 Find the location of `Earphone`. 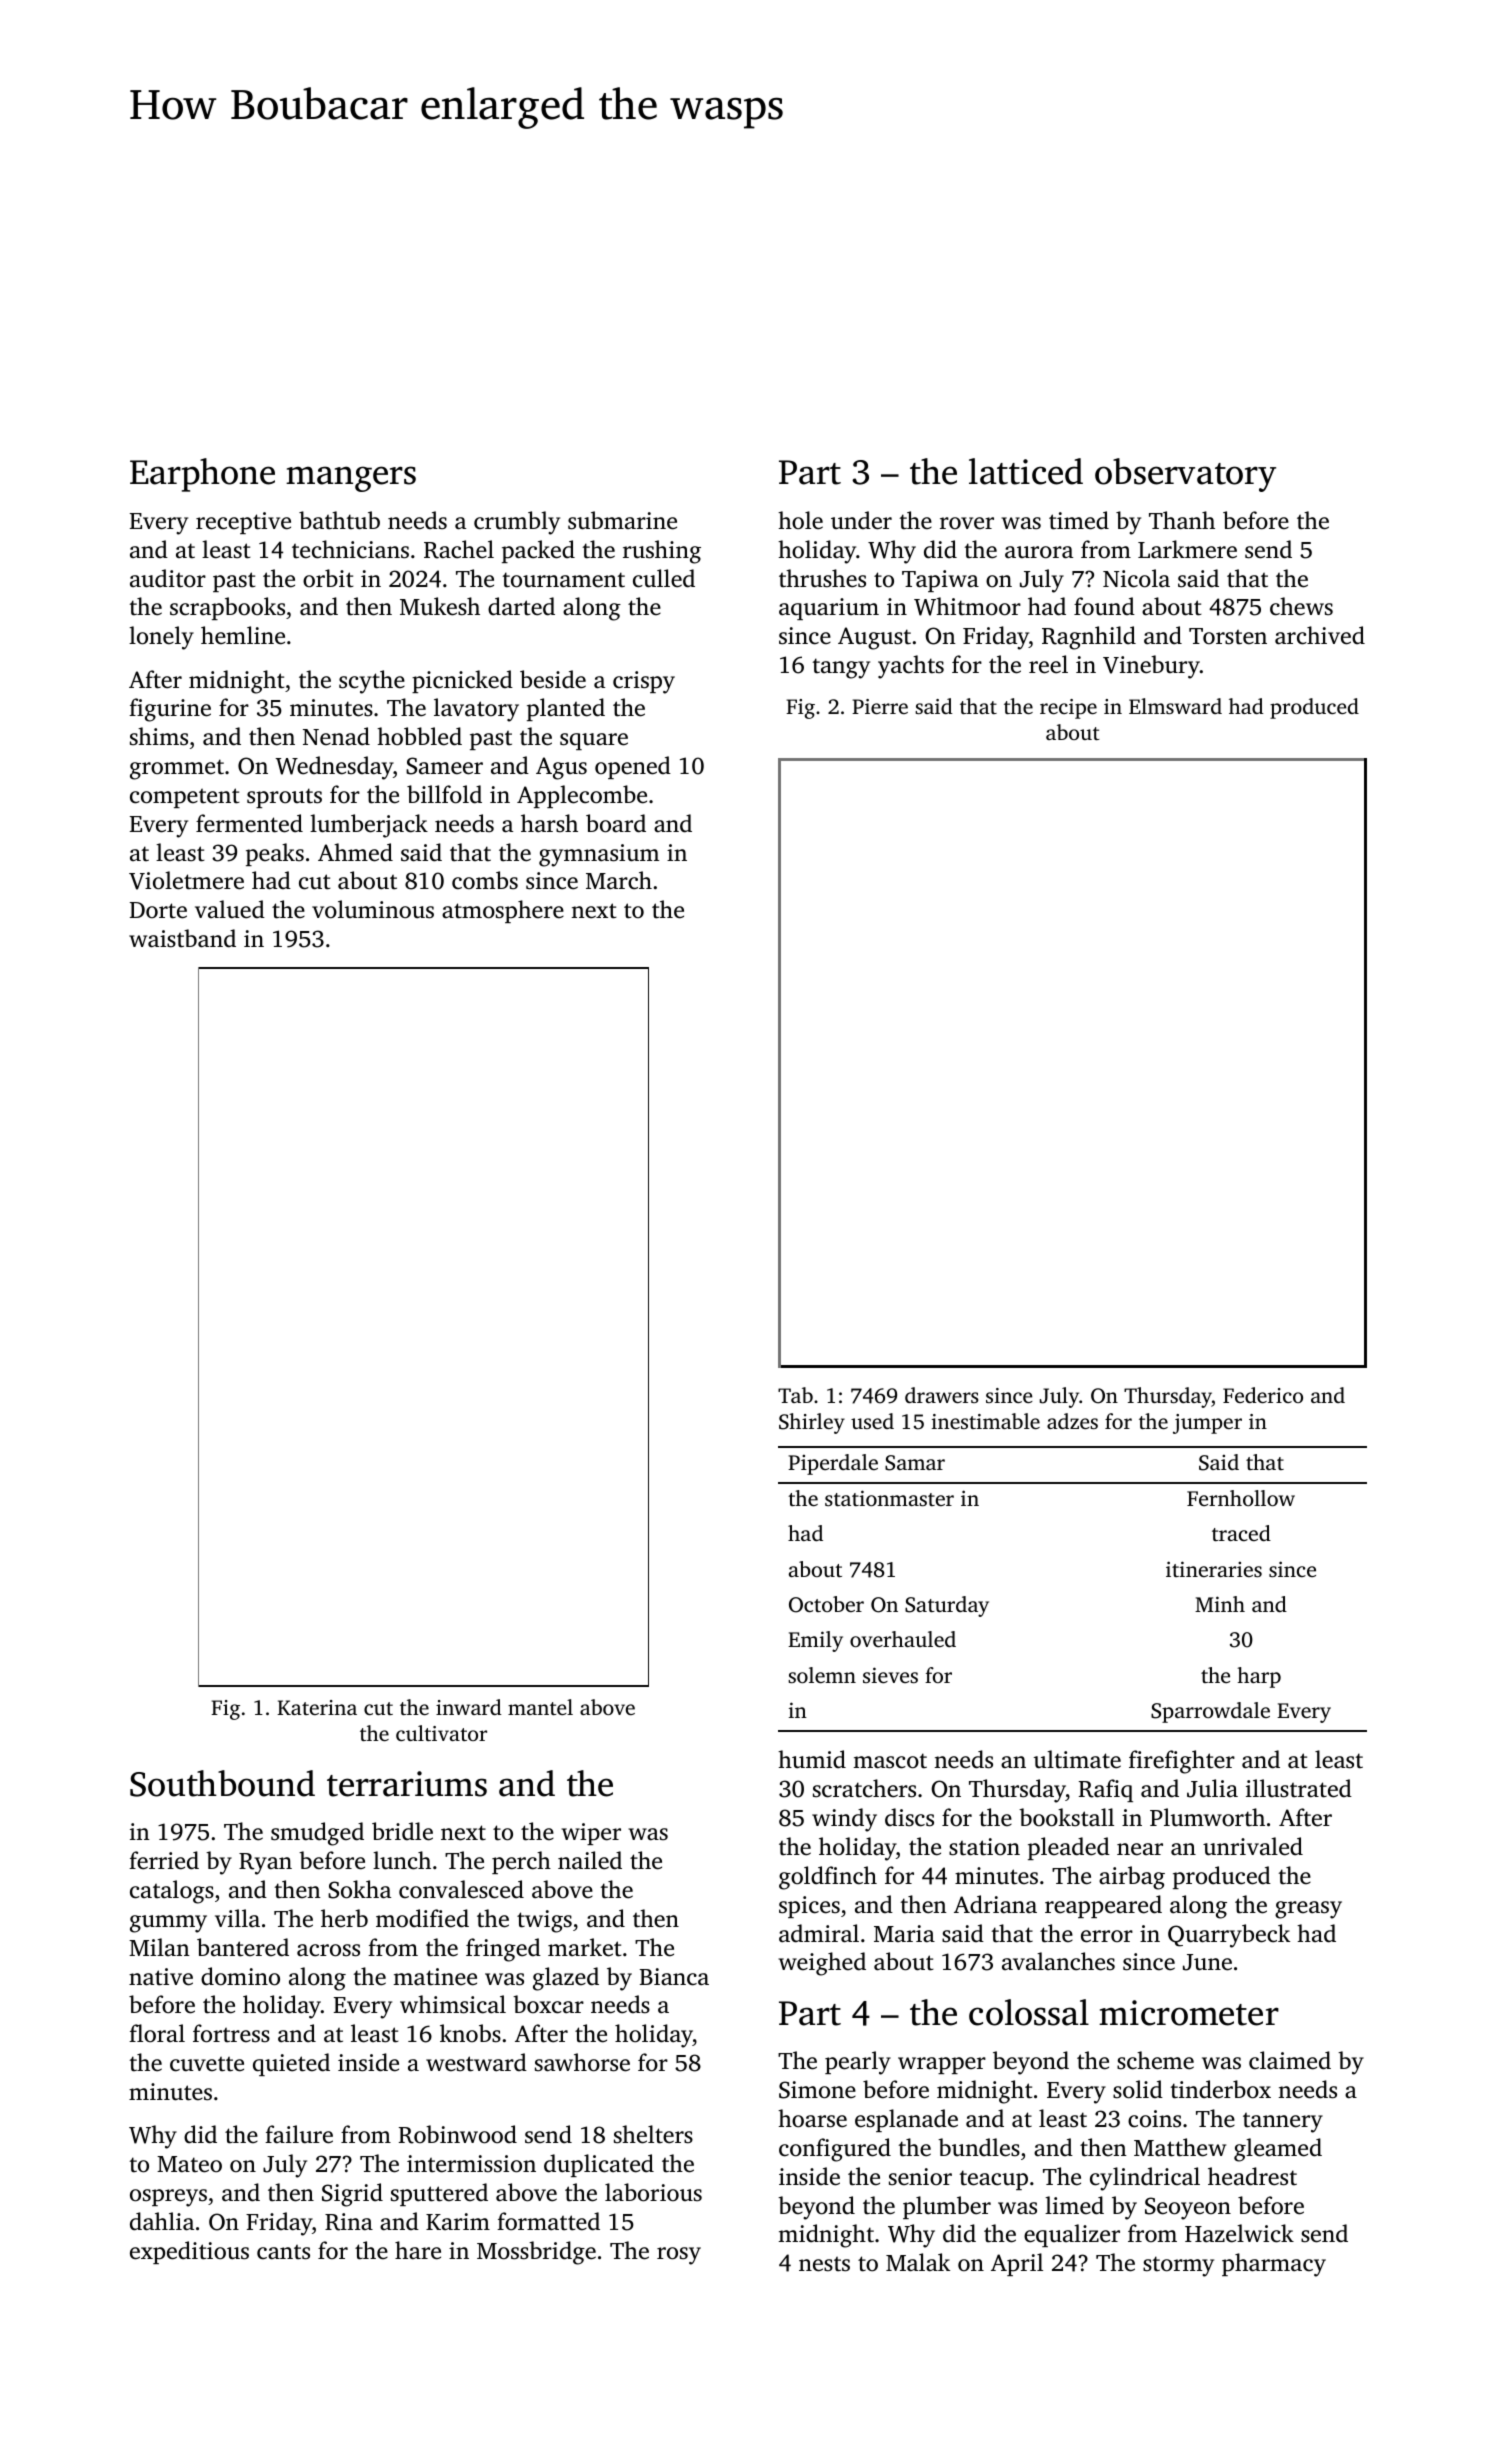

Earphone is located at coordinates (202, 475).
